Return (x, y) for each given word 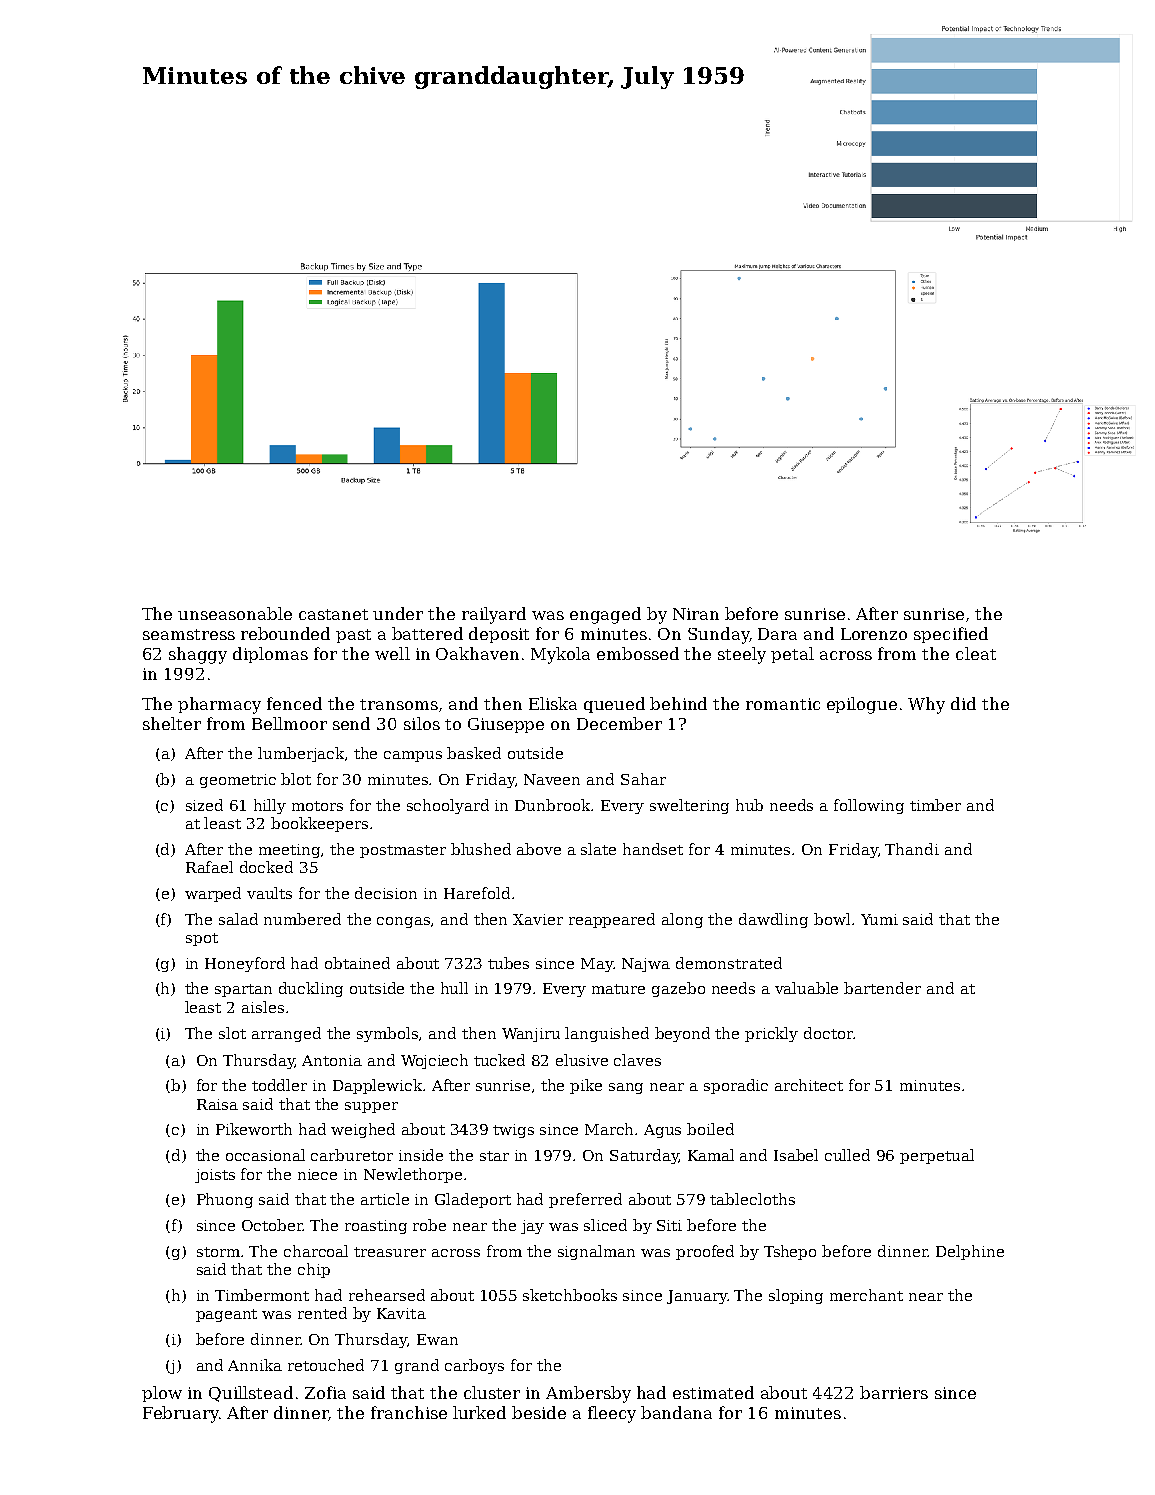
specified (951, 635)
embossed (638, 653)
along (682, 920)
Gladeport (473, 1200)
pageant (226, 1315)
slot (232, 1033)
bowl (832, 919)
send (351, 723)
